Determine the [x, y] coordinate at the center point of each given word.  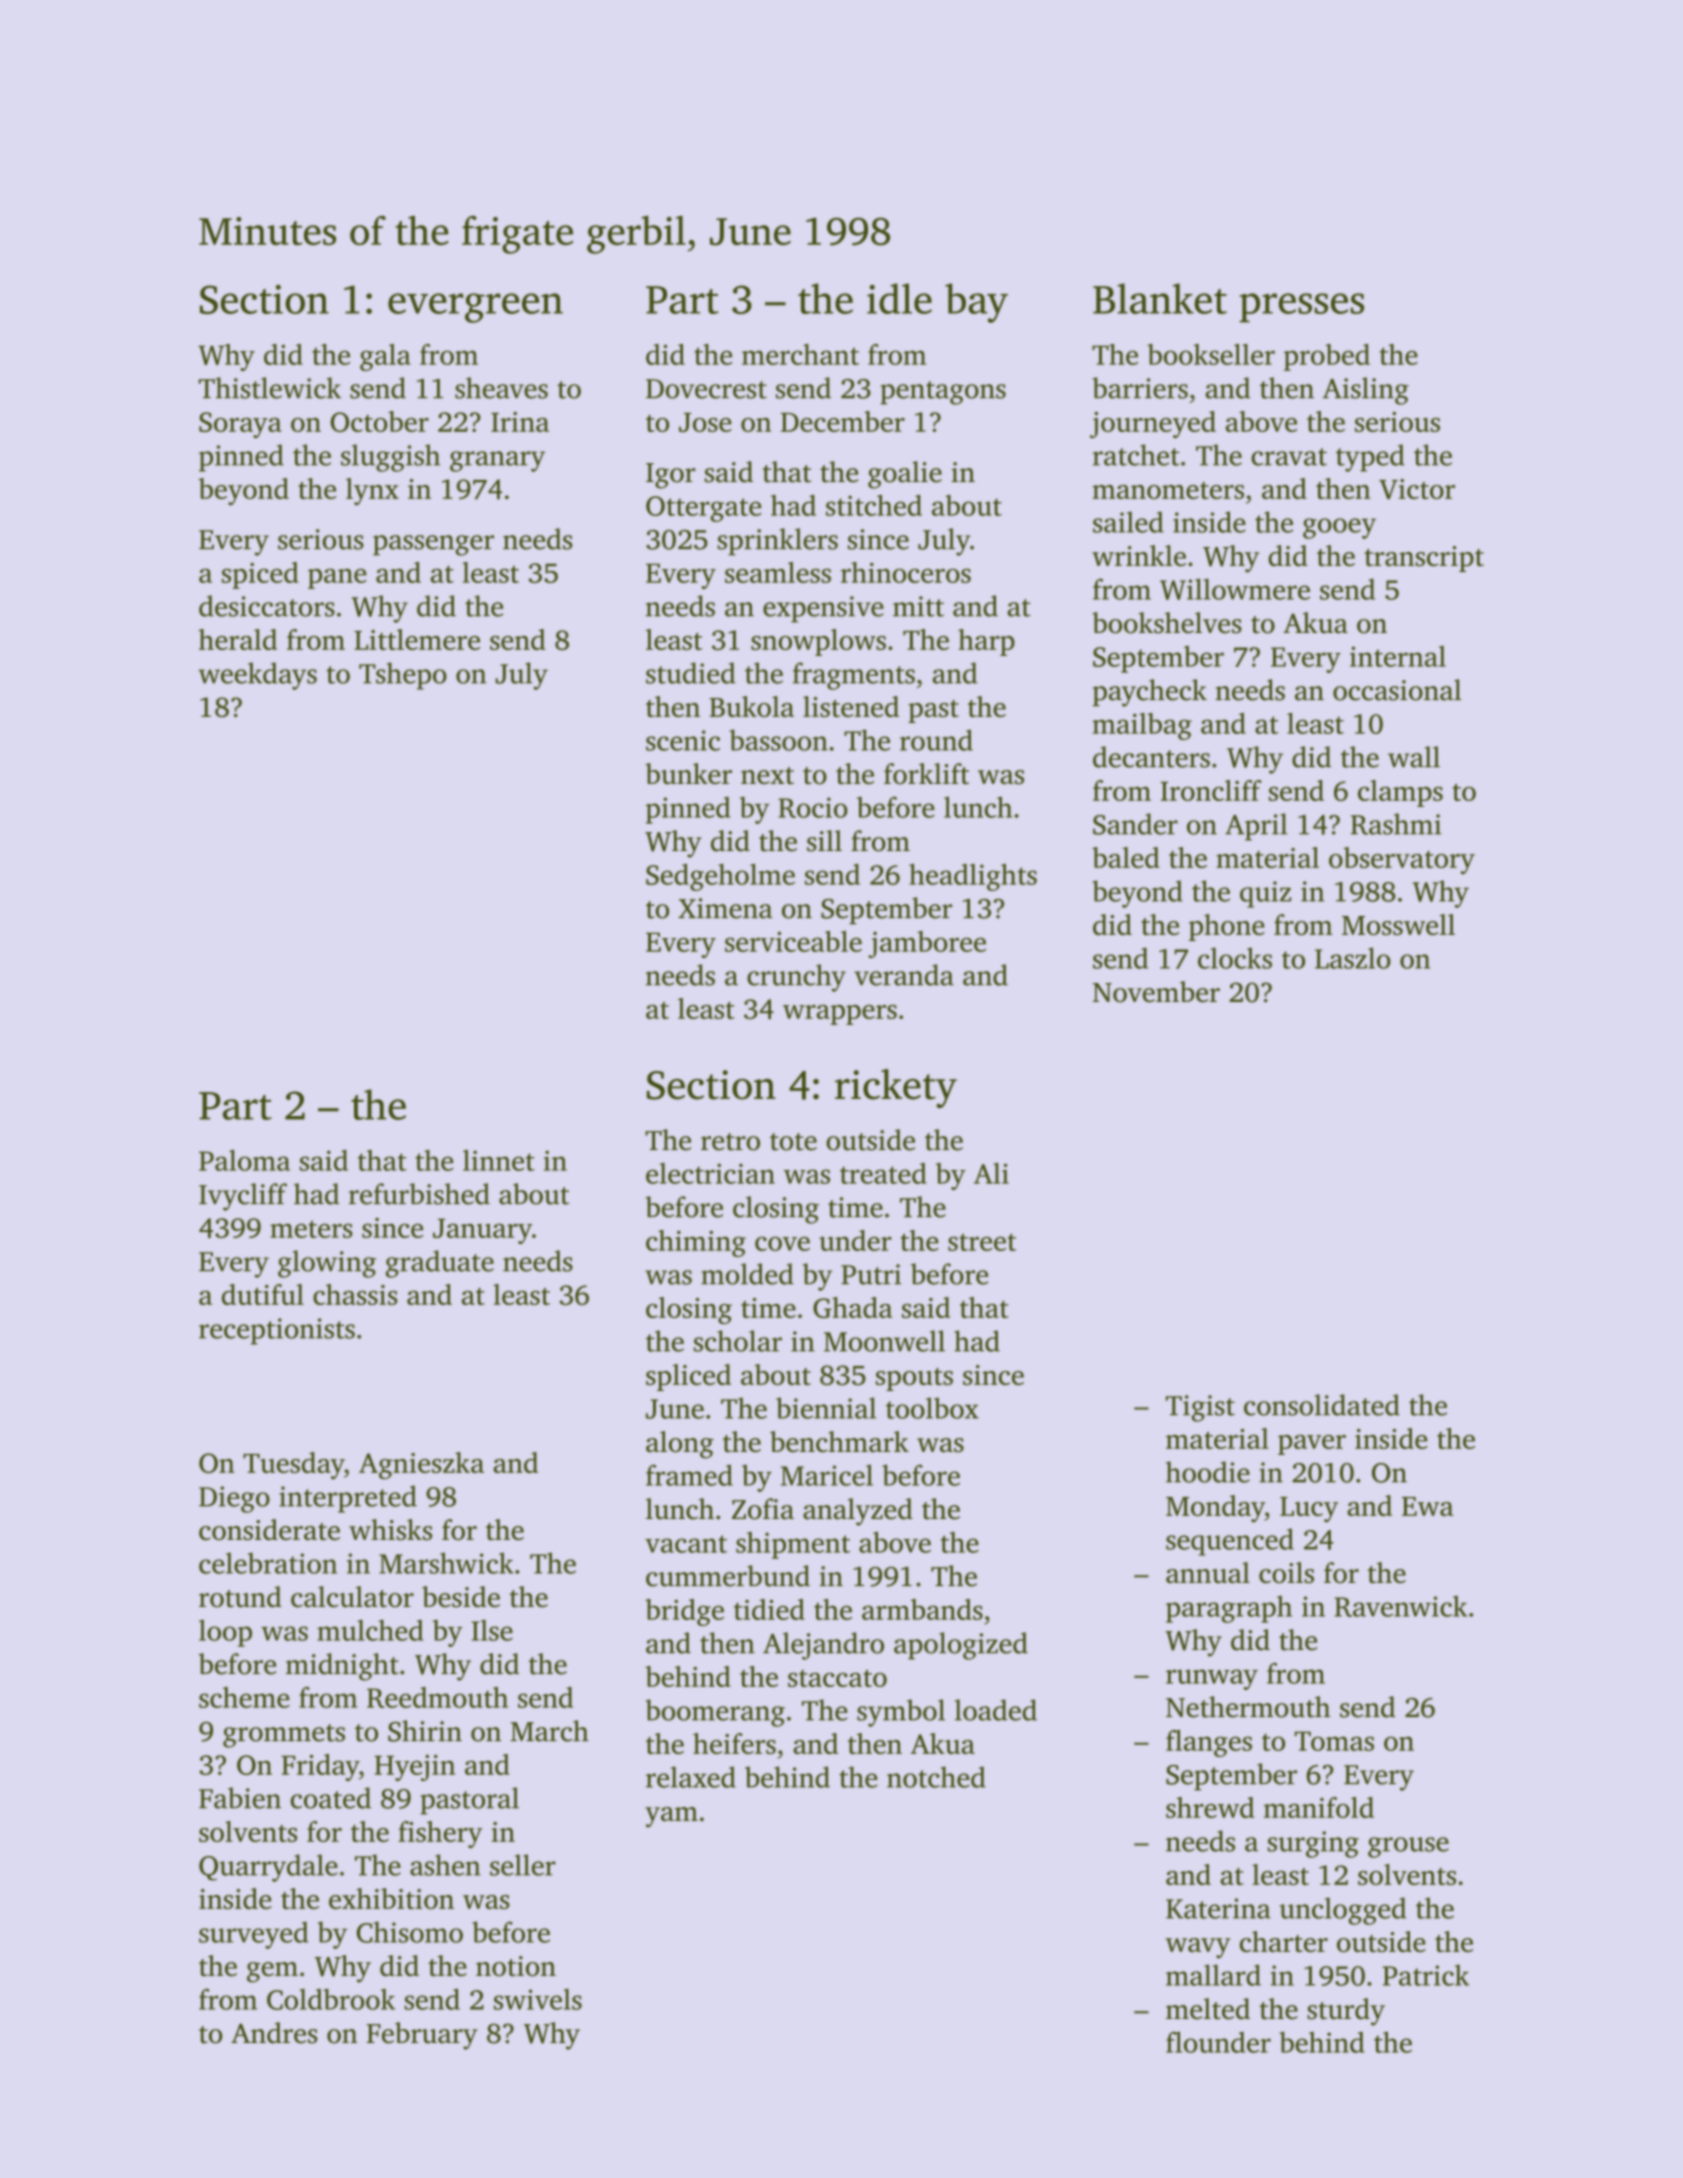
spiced [260, 575]
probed [1327, 357]
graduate [440, 1264]
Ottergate [703, 509]
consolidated [1322, 1405]
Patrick [1426, 1975]
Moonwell [884, 1341]
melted [1208, 2009]
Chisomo [410, 1932]
